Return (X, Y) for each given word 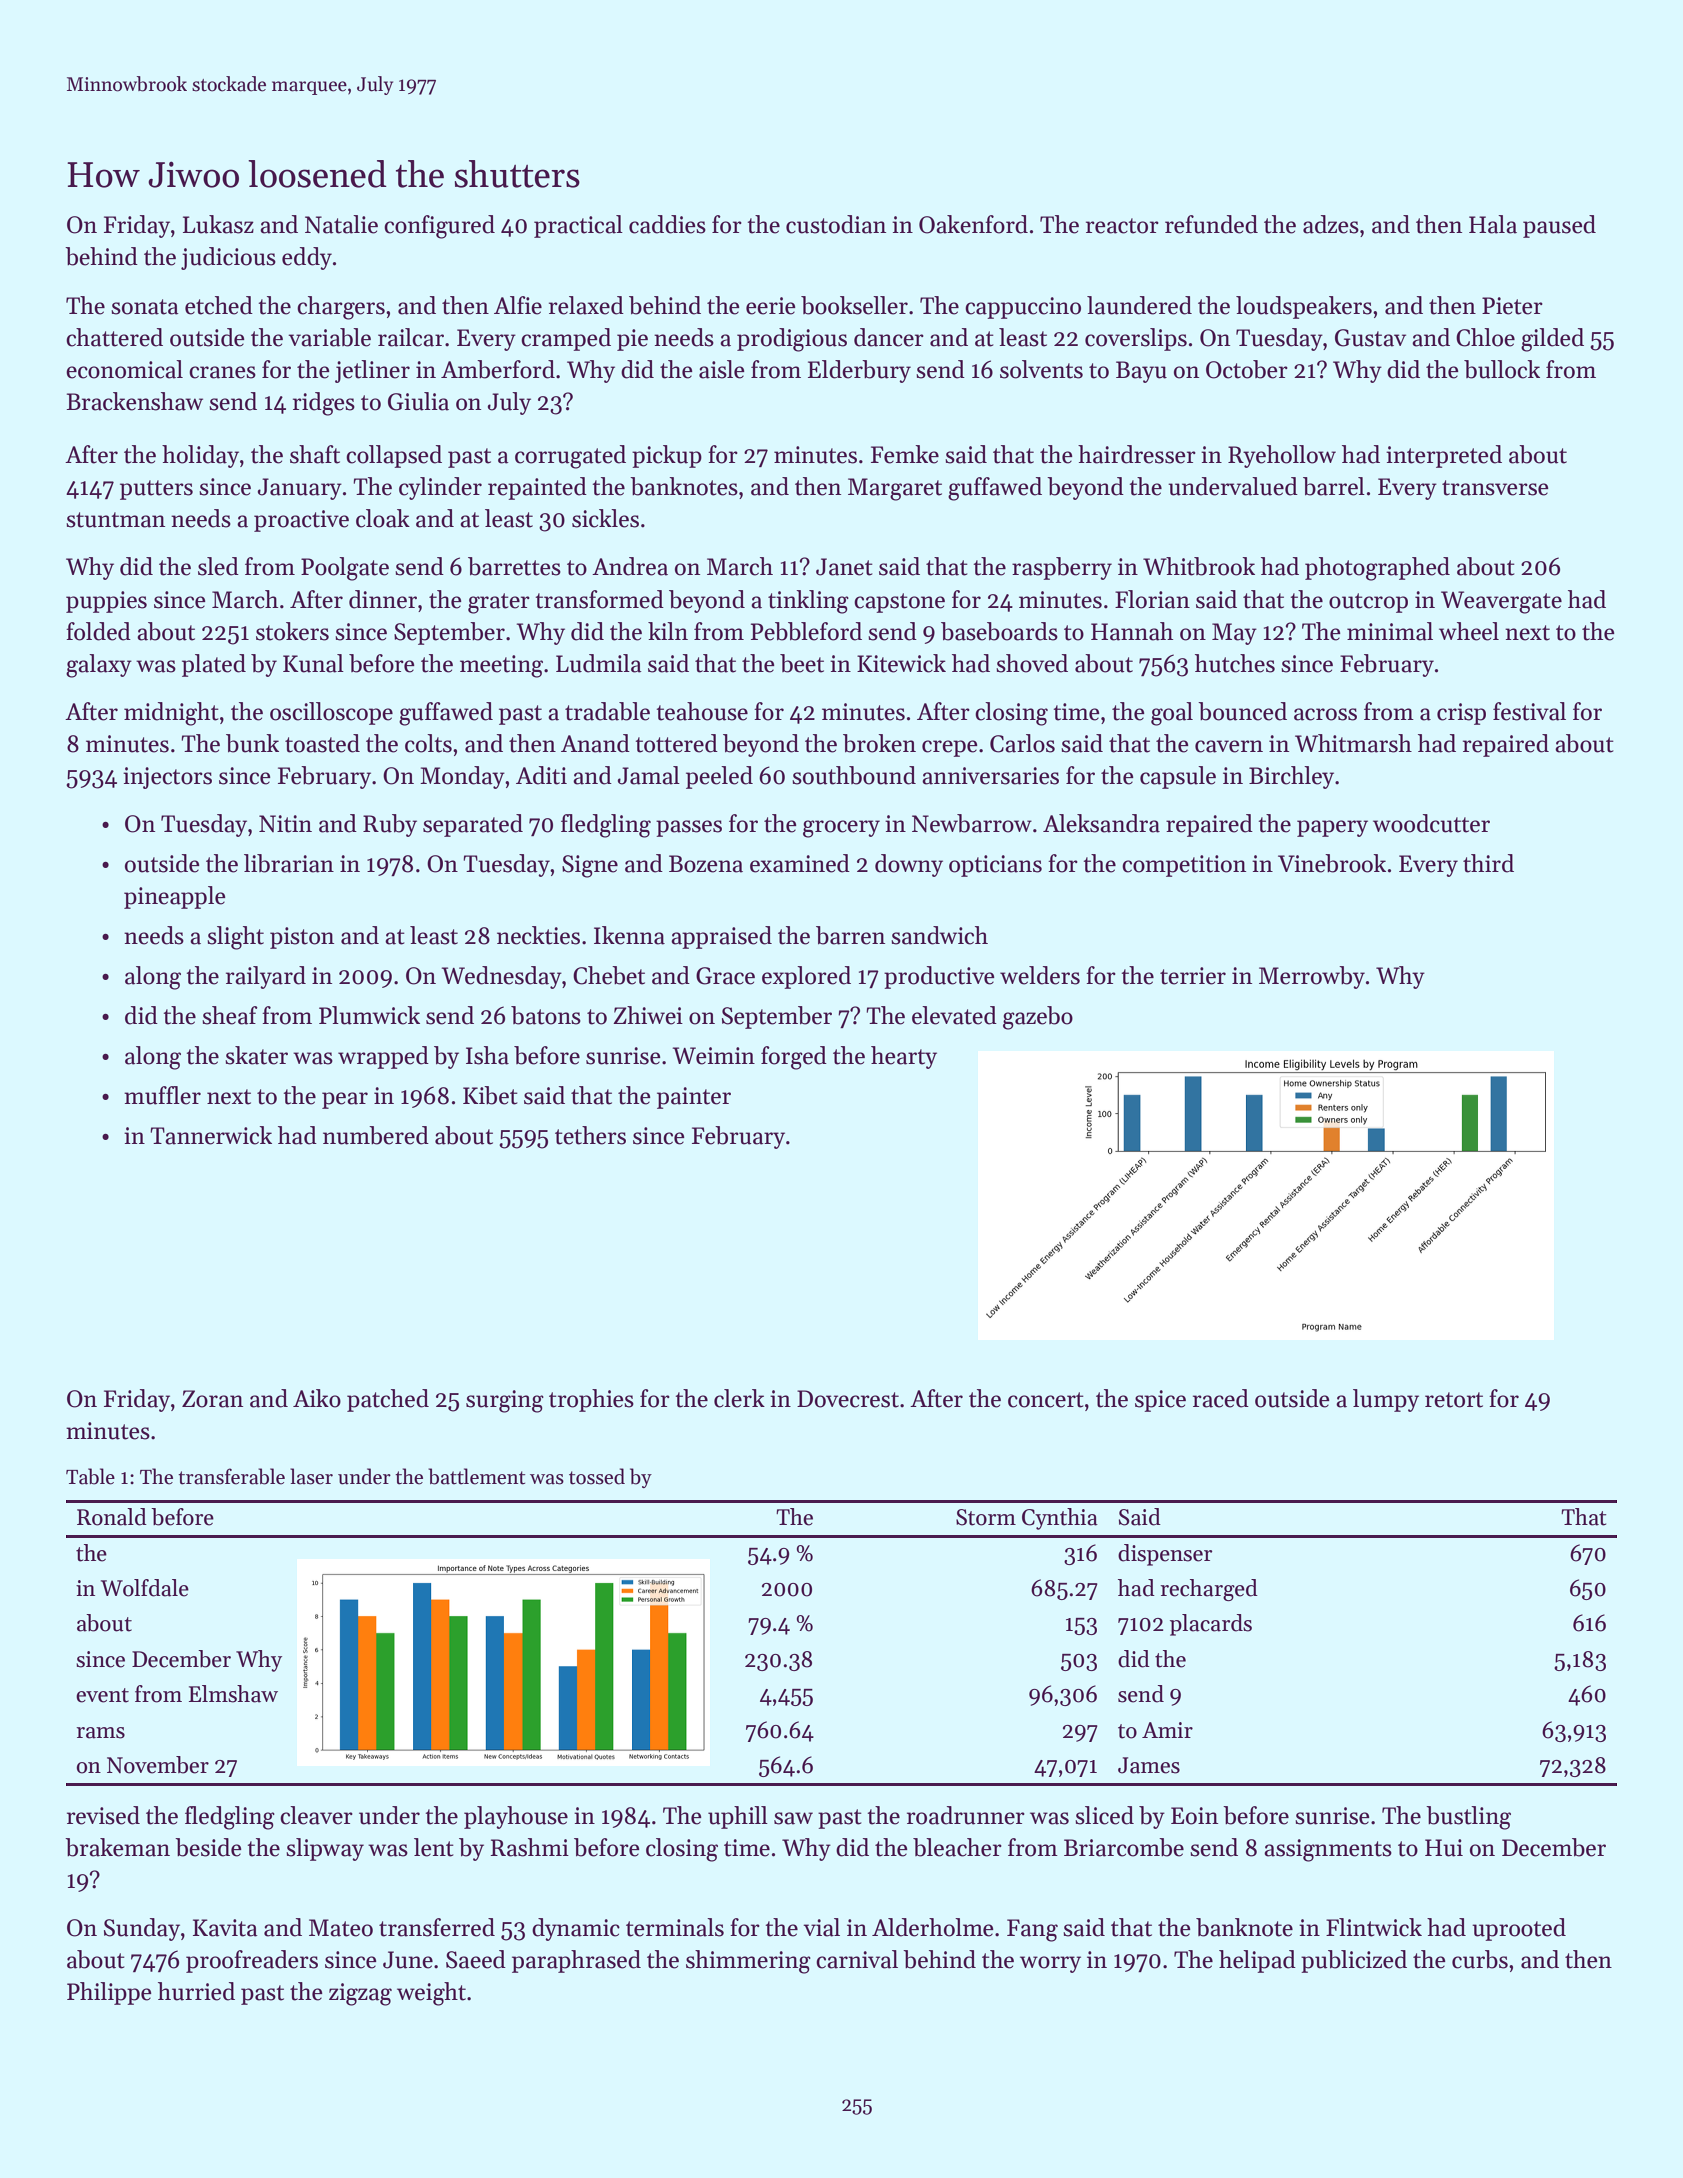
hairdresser (1137, 454)
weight (431, 1994)
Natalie (341, 224)
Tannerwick (211, 1135)
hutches (1235, 663)
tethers (590, 1135)
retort (1454, 1400)
